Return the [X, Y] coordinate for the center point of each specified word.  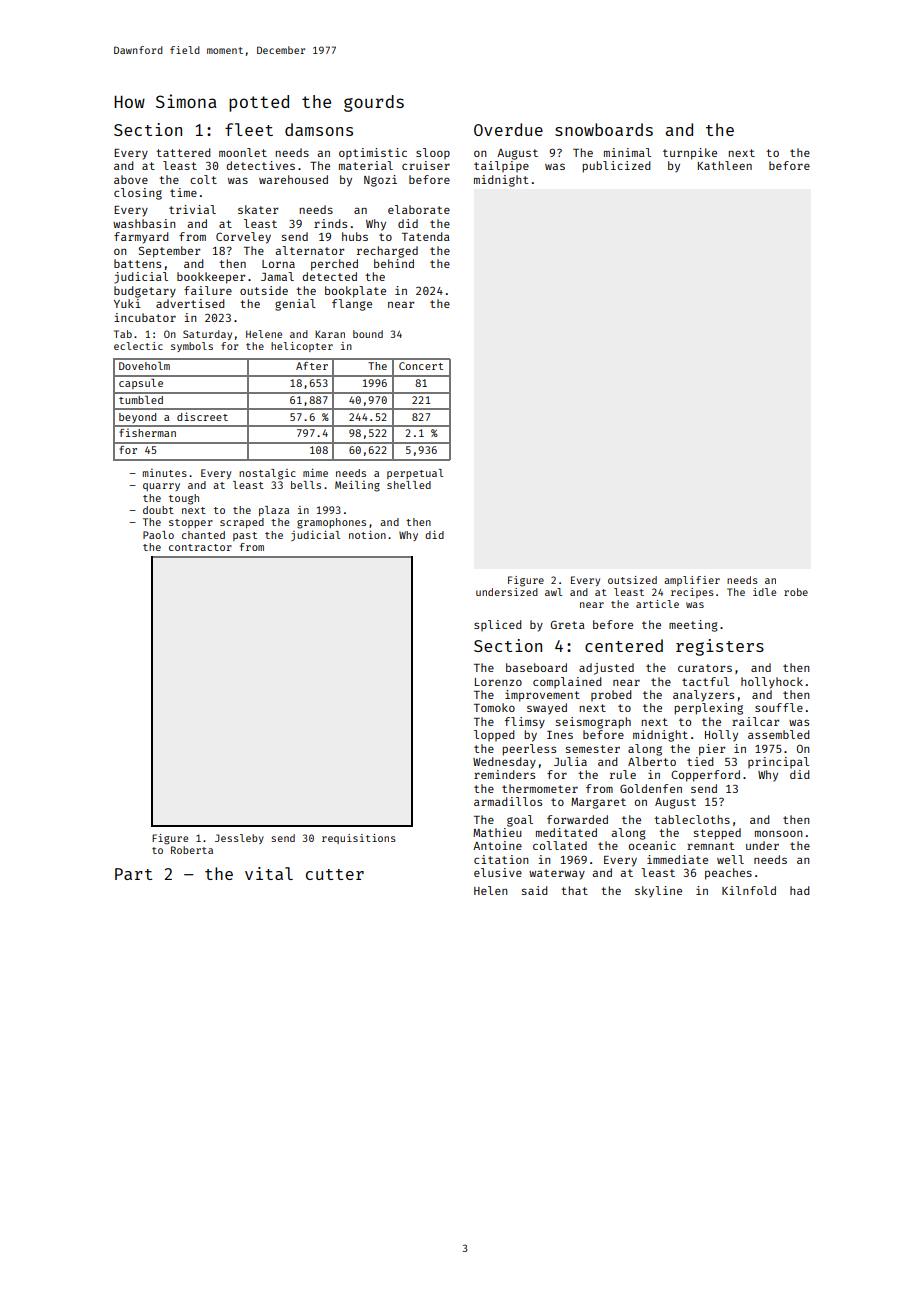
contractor [200, 547]
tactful [705, 681]
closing [138, 194]
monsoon [779, 833]
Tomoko [494, 707]
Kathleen [725, 165]
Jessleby [239, 839]
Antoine [497, 845]
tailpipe [501, 166]
